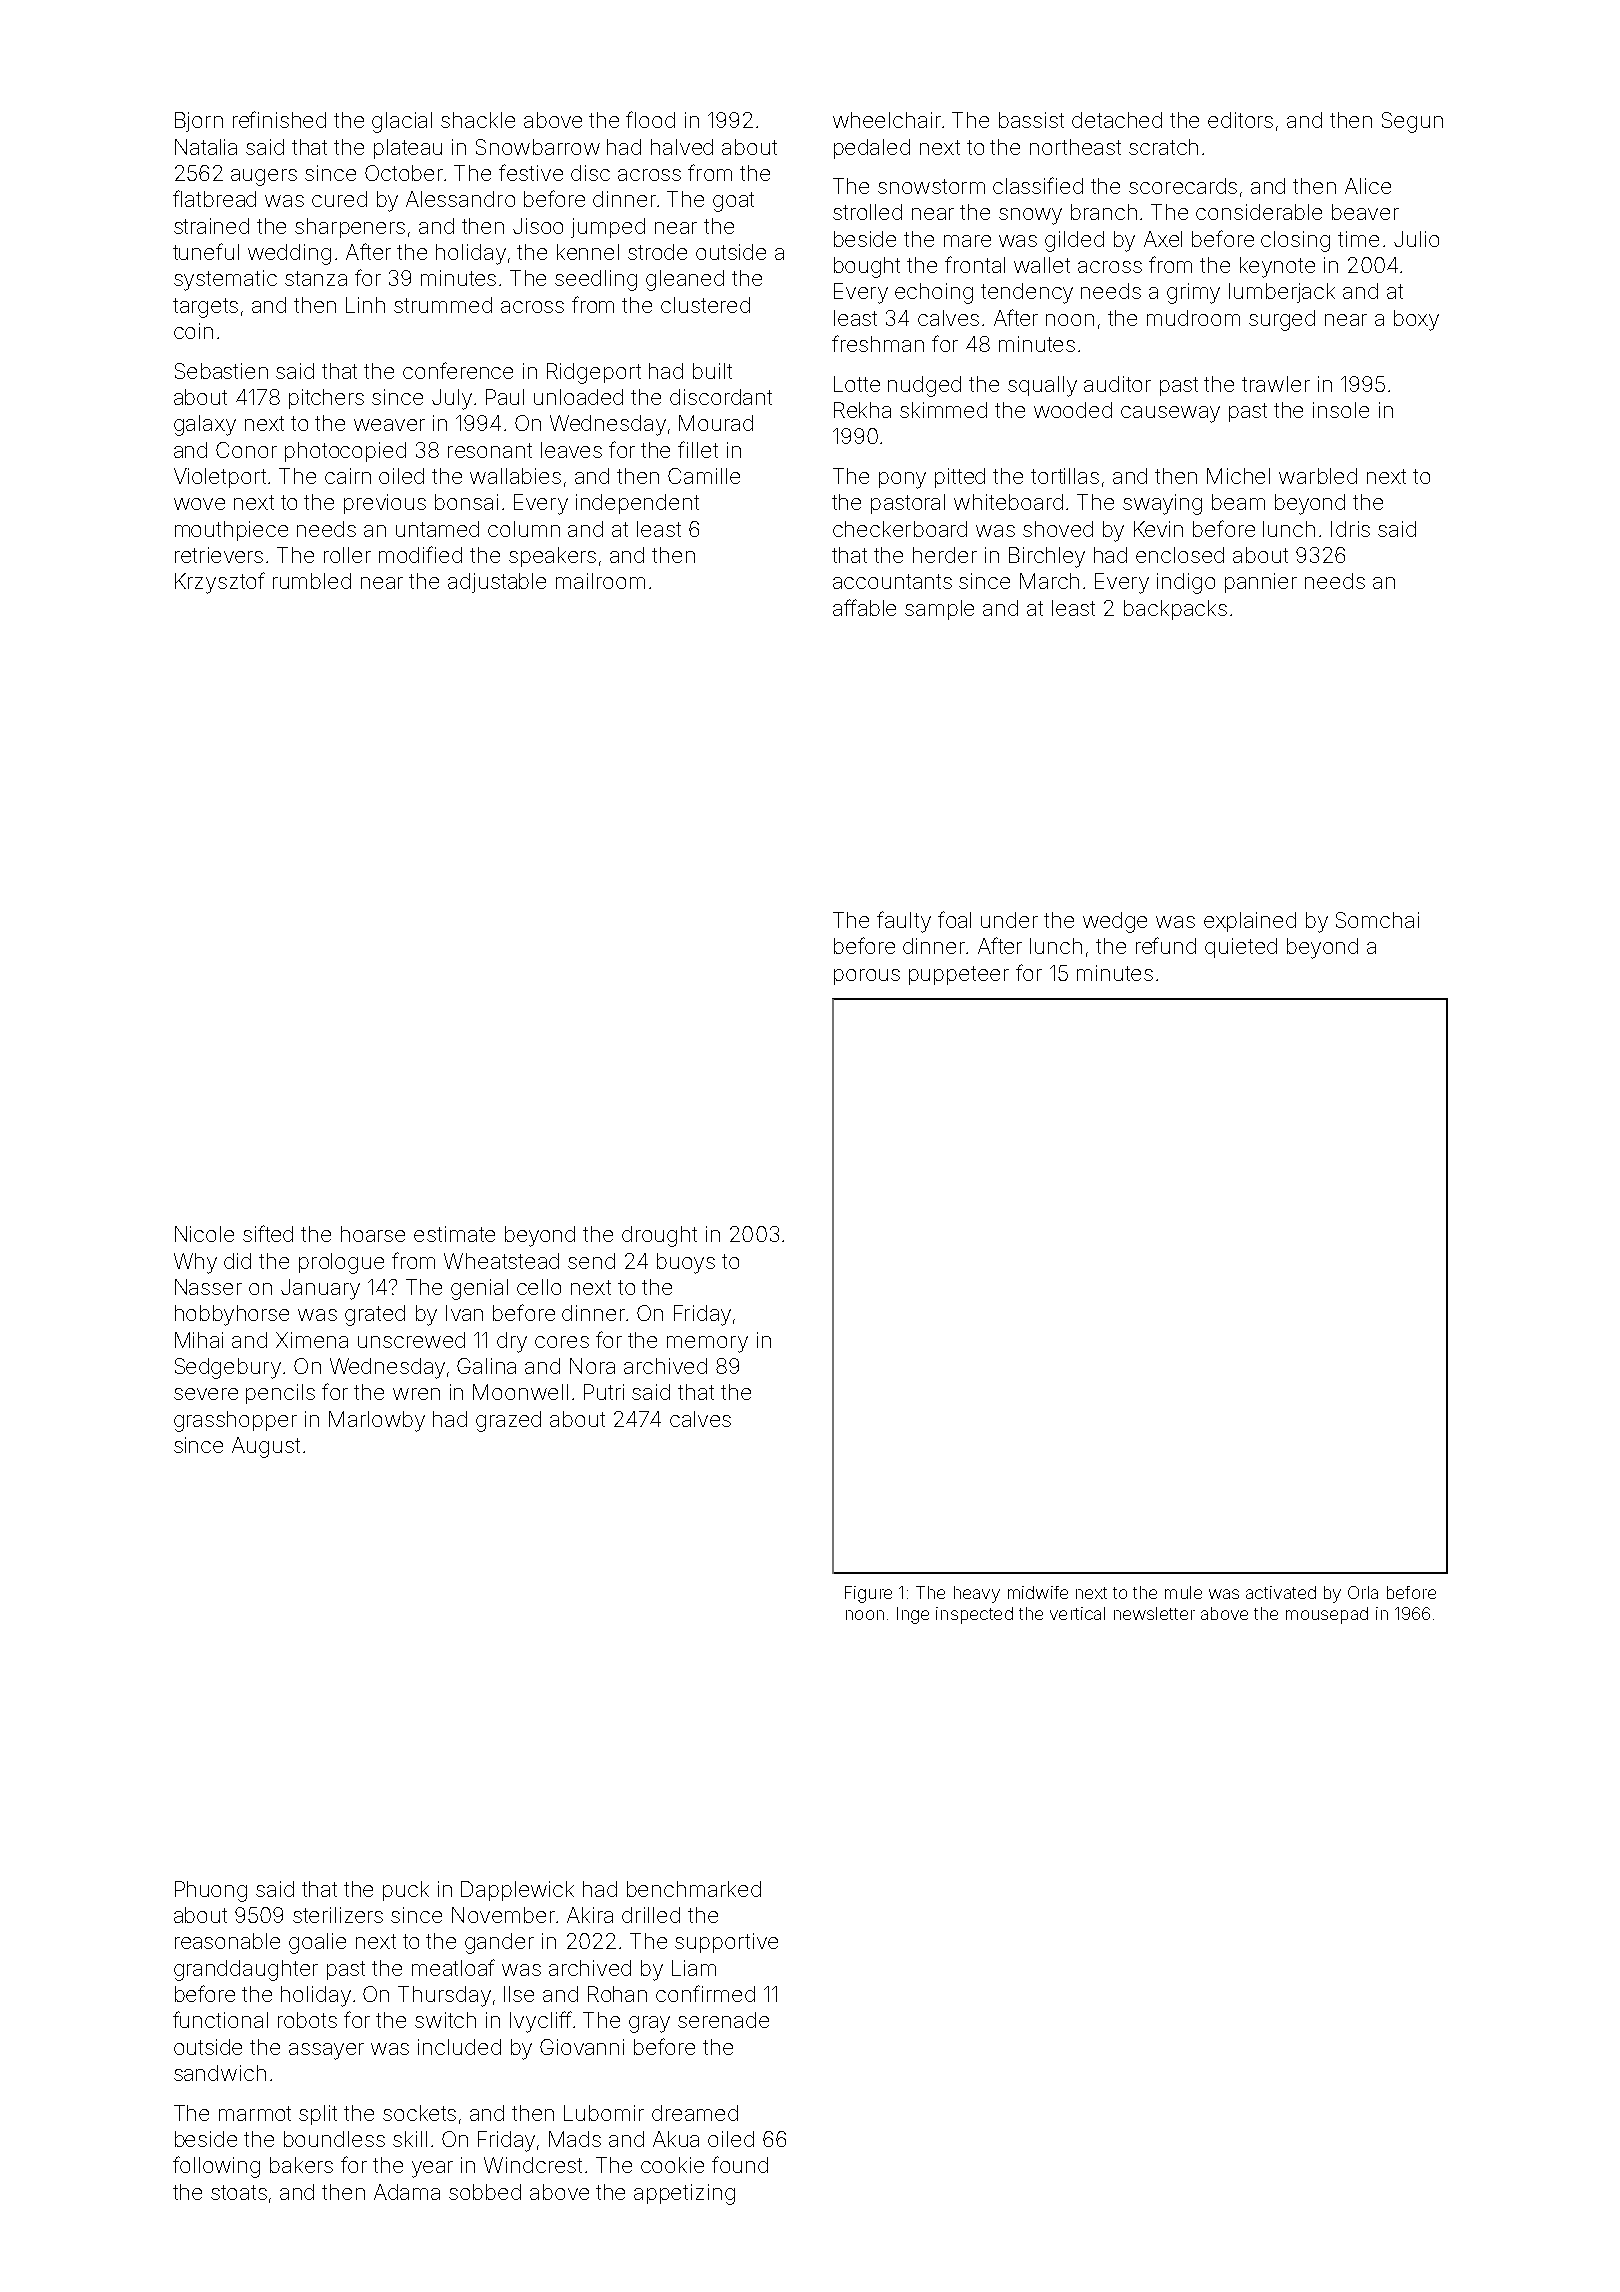 Image resolution: width=1620 pixels, height=2292 pixels. Describe the element at coordinates (1183, 1592) in the screenshot. I see `mule` at that location.
